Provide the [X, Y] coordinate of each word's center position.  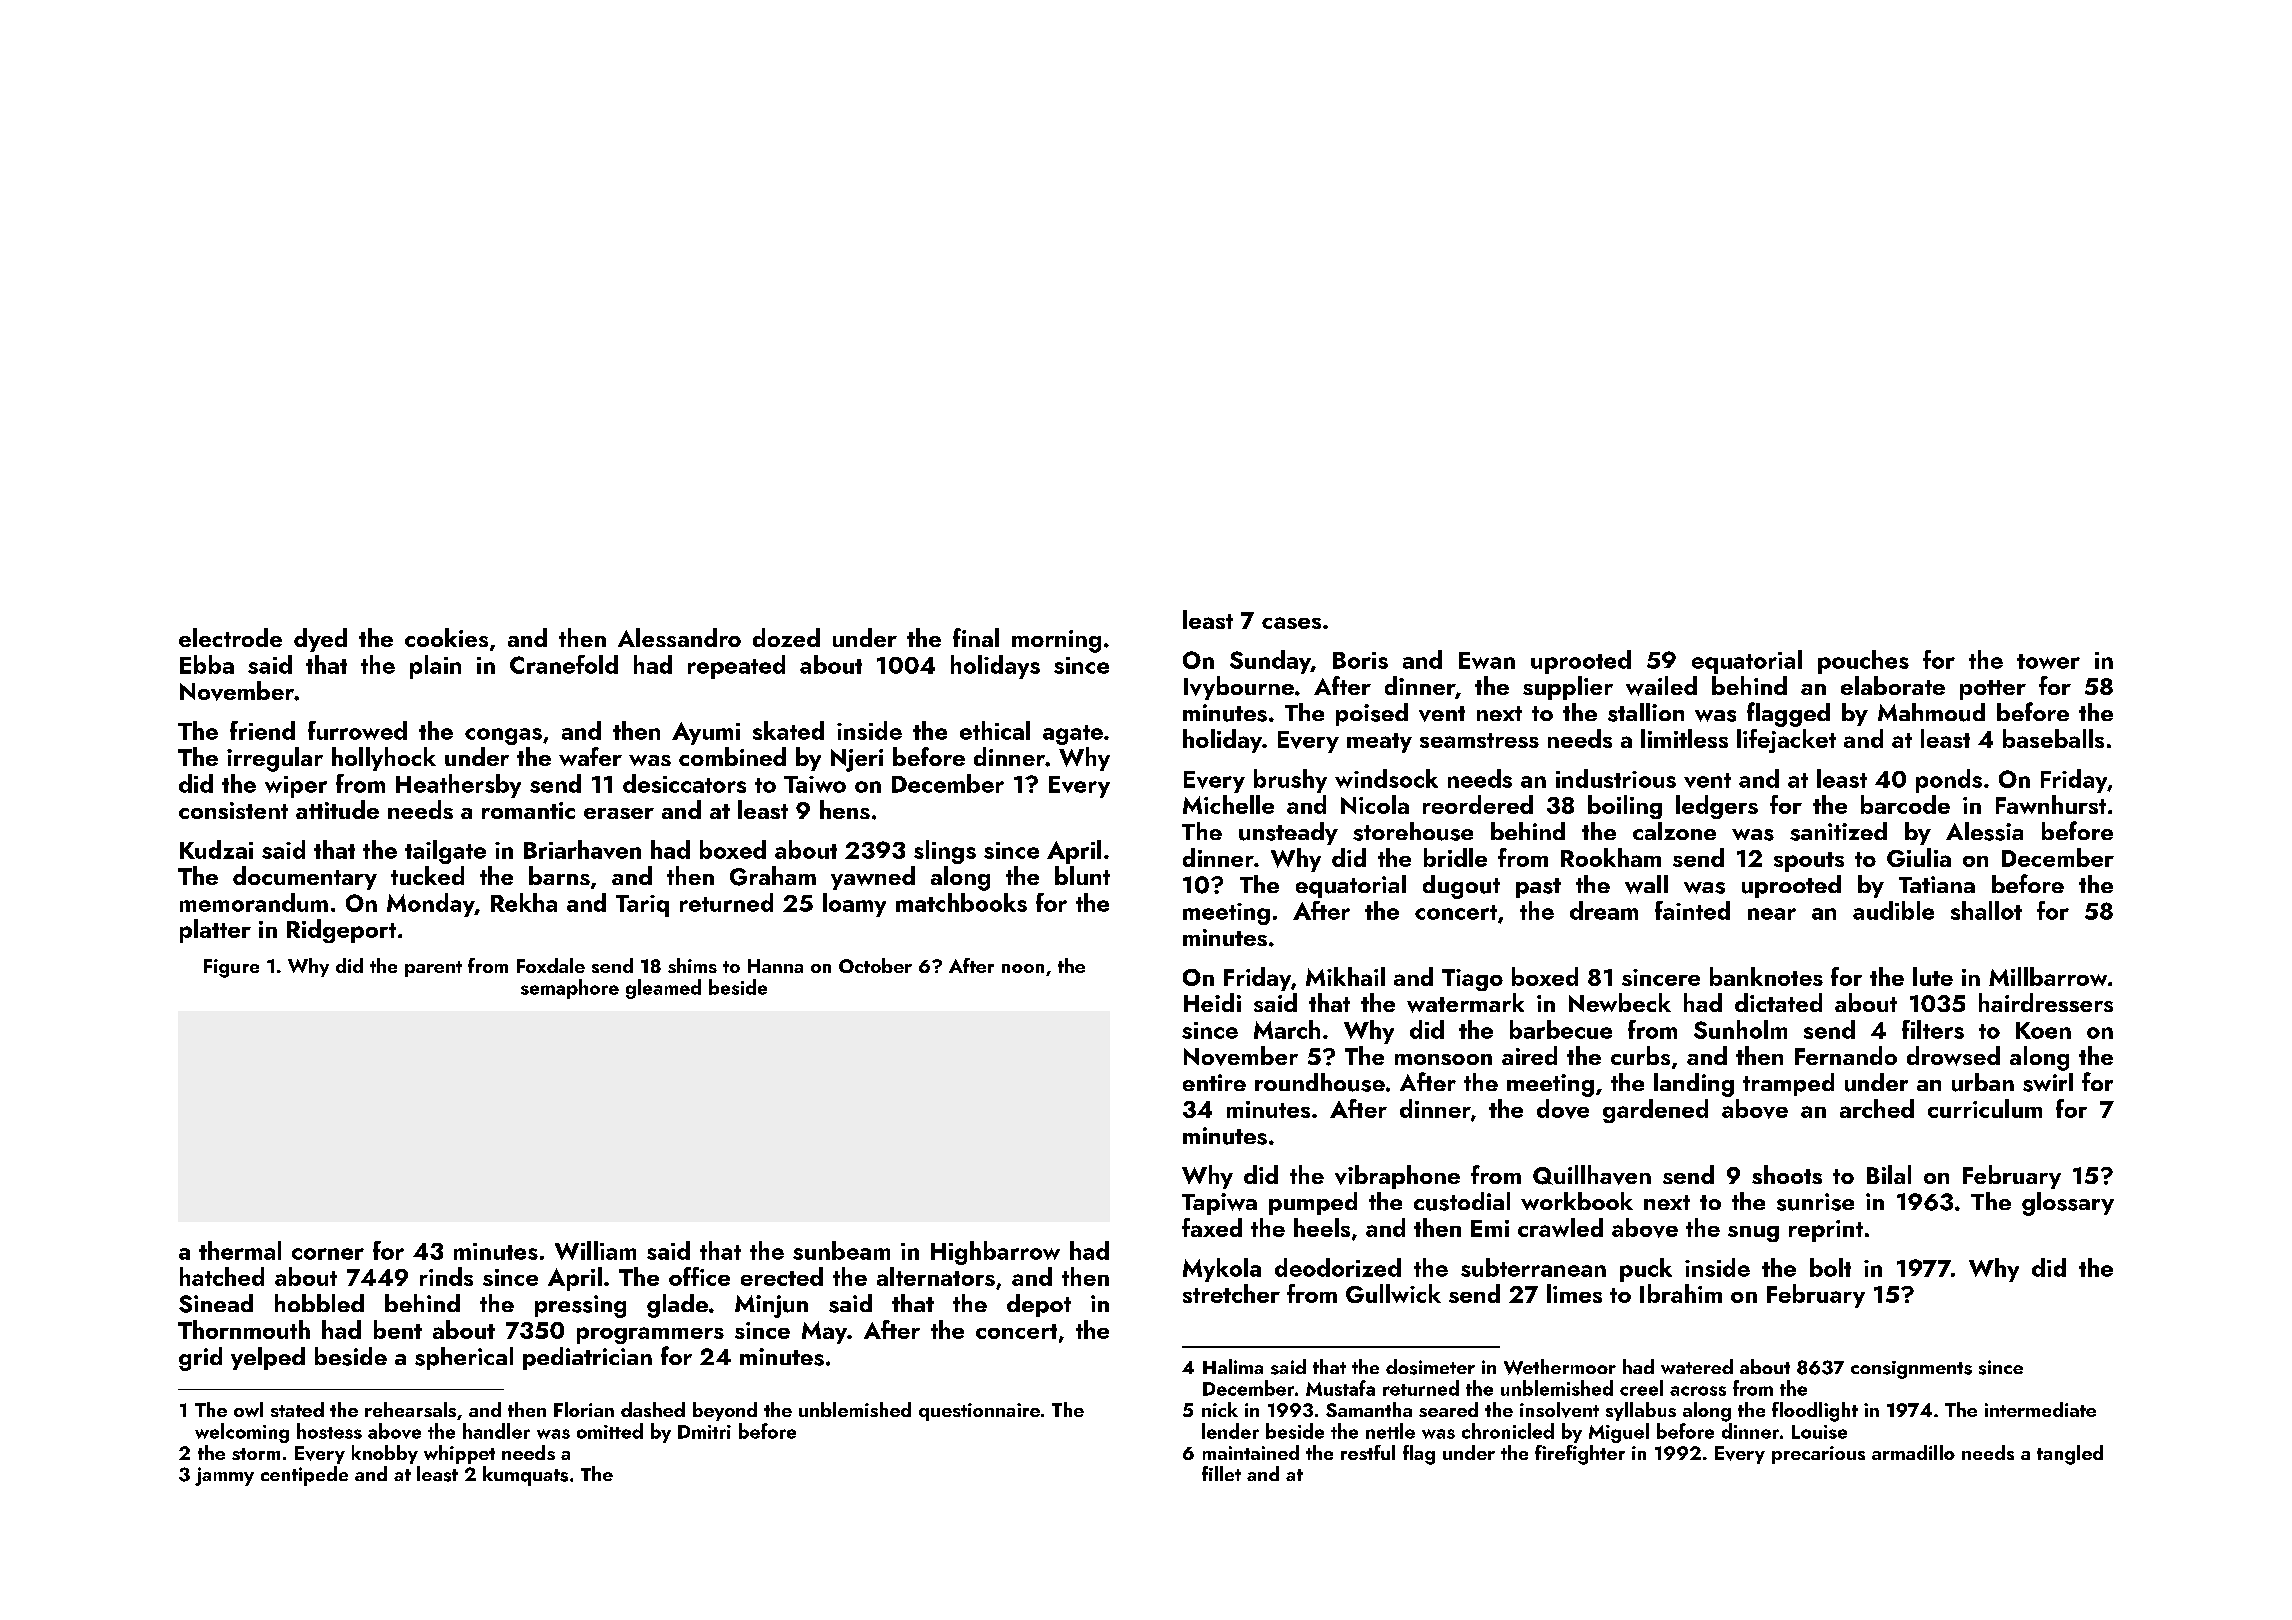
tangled [2070, 1455]
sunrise [1815, 1202]
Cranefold [564, 664]
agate [1073, 735]
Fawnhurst [2051, 804]
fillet [1221, 1473]
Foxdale [551, 965]
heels [1322, 1227]
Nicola [1375, 804]
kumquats [525, 1476]
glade [677, 1306]
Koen [2043, 1030]
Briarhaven [582, 849]
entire [1214, 1082]
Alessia [1984, 831]
